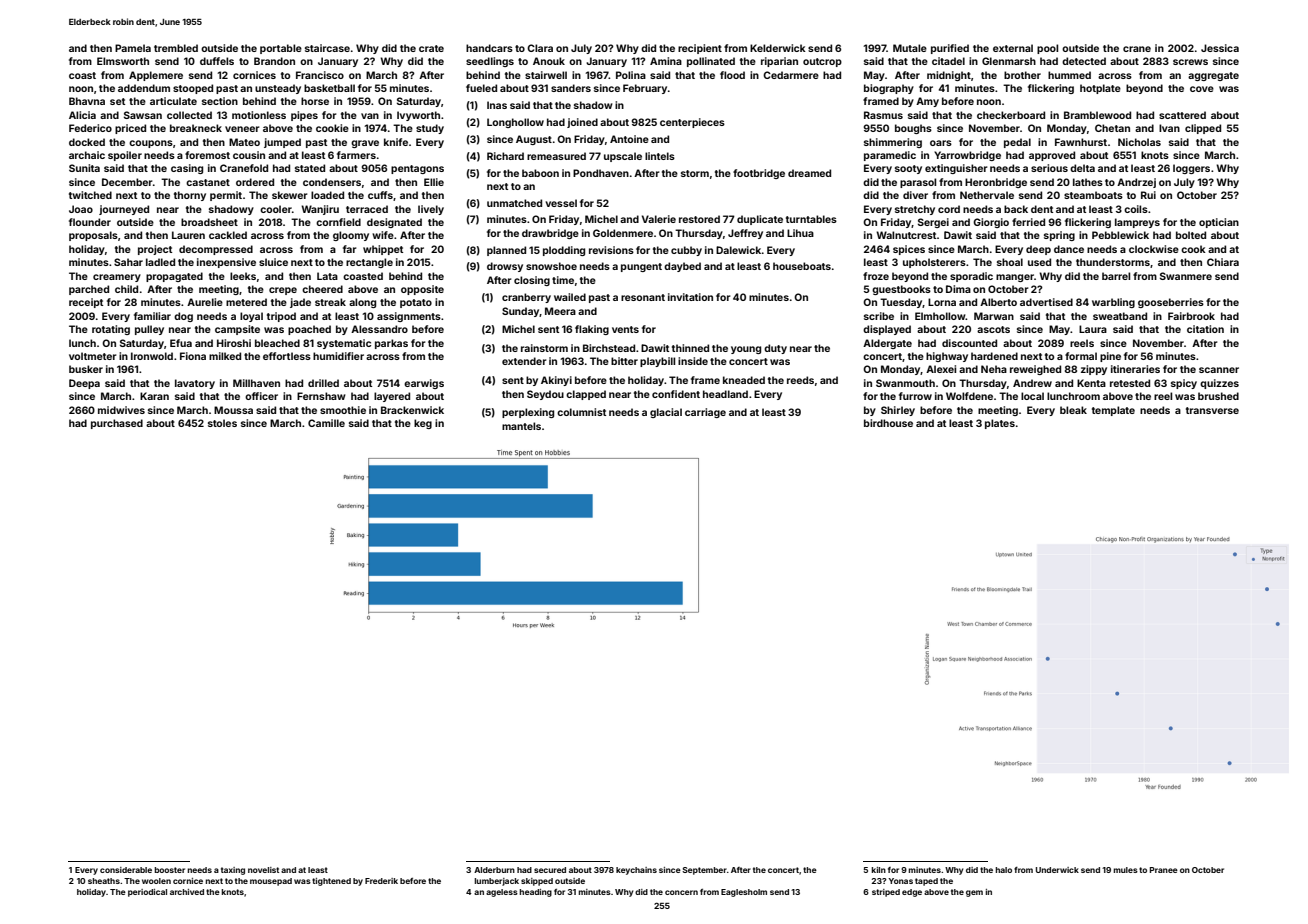 This document has width=1308, height=924. Describe the element at coordinates (550, 870) in the document. I see `secured` at that location.
